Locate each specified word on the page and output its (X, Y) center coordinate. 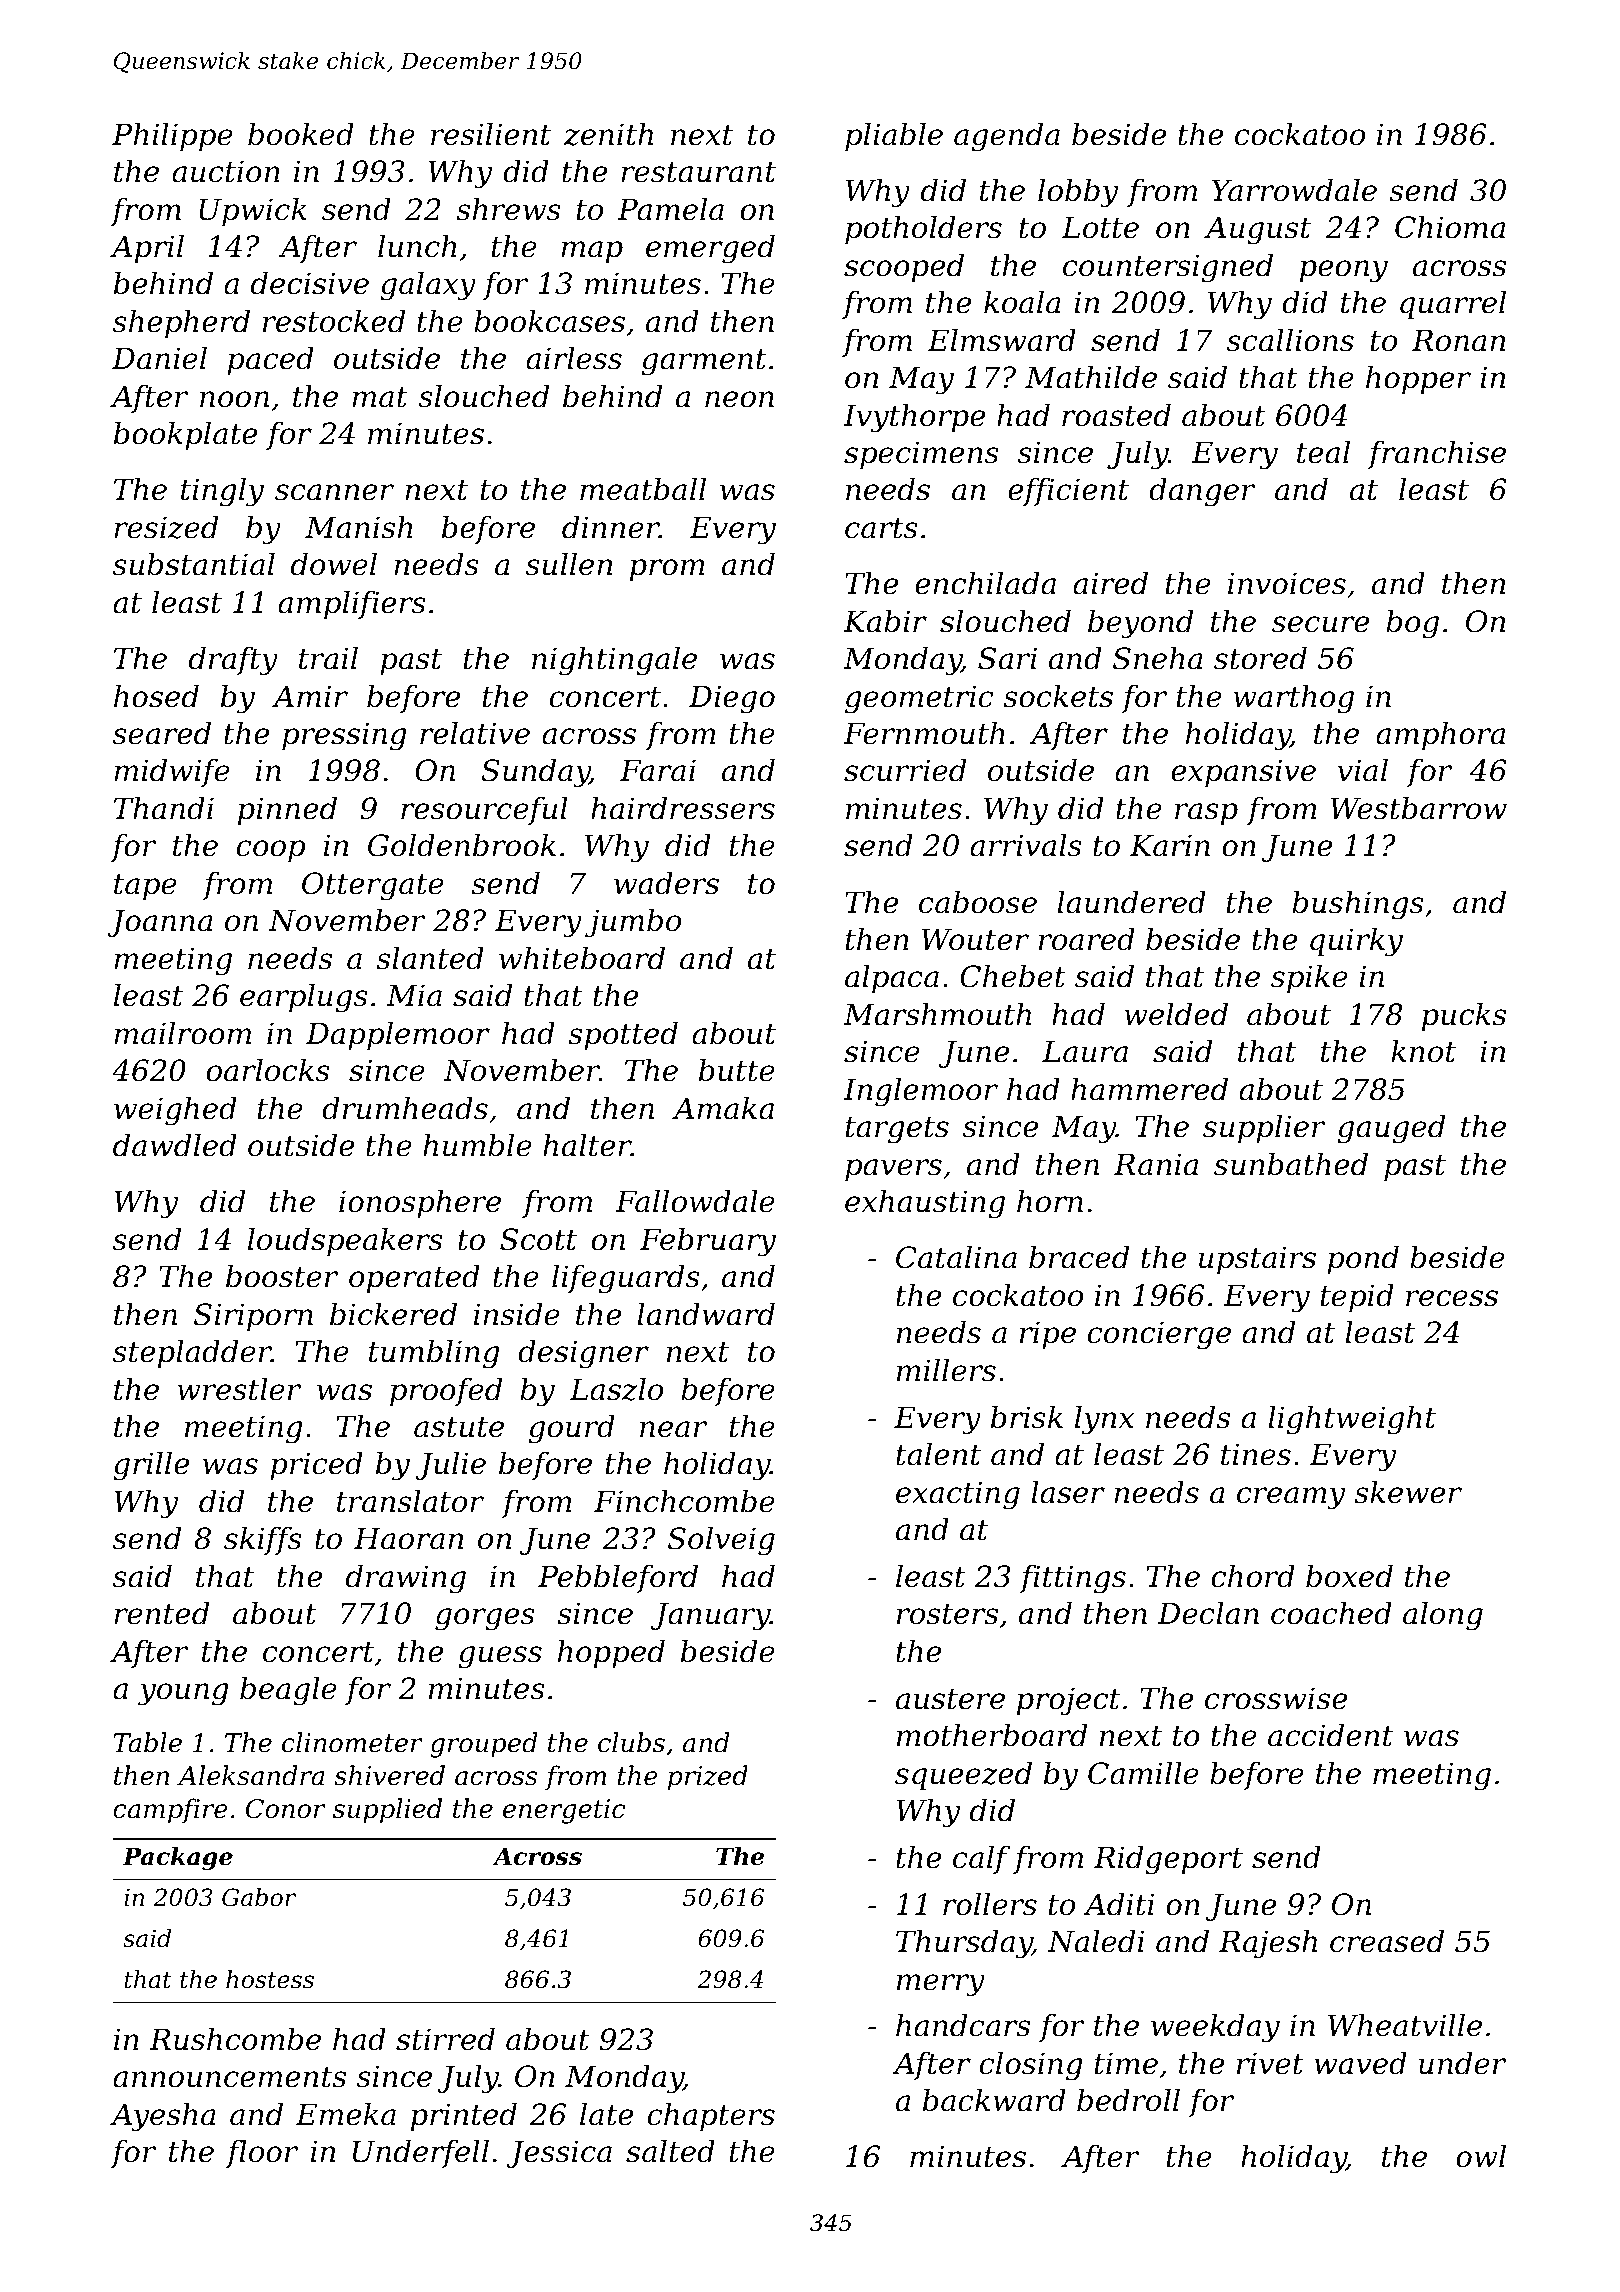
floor (262, 2154)
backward (994, 2100)
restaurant (698, 172)
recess (1452, 1298)
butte (737, 1070)
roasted (1116, 415)
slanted (430, 958)
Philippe (172, 137)
